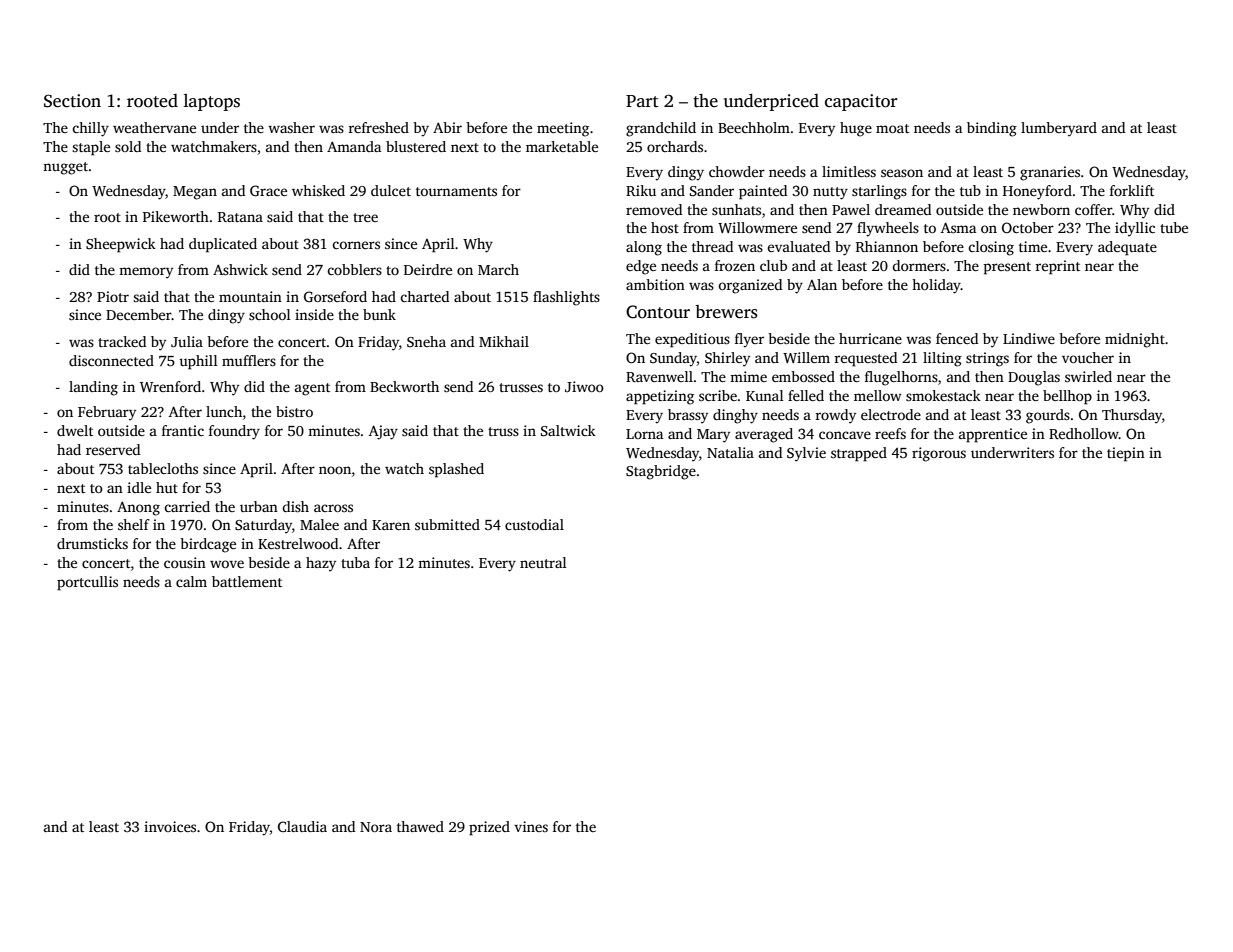 This page has width=1233, height=952. I want to click on December, so click(139, 314).
